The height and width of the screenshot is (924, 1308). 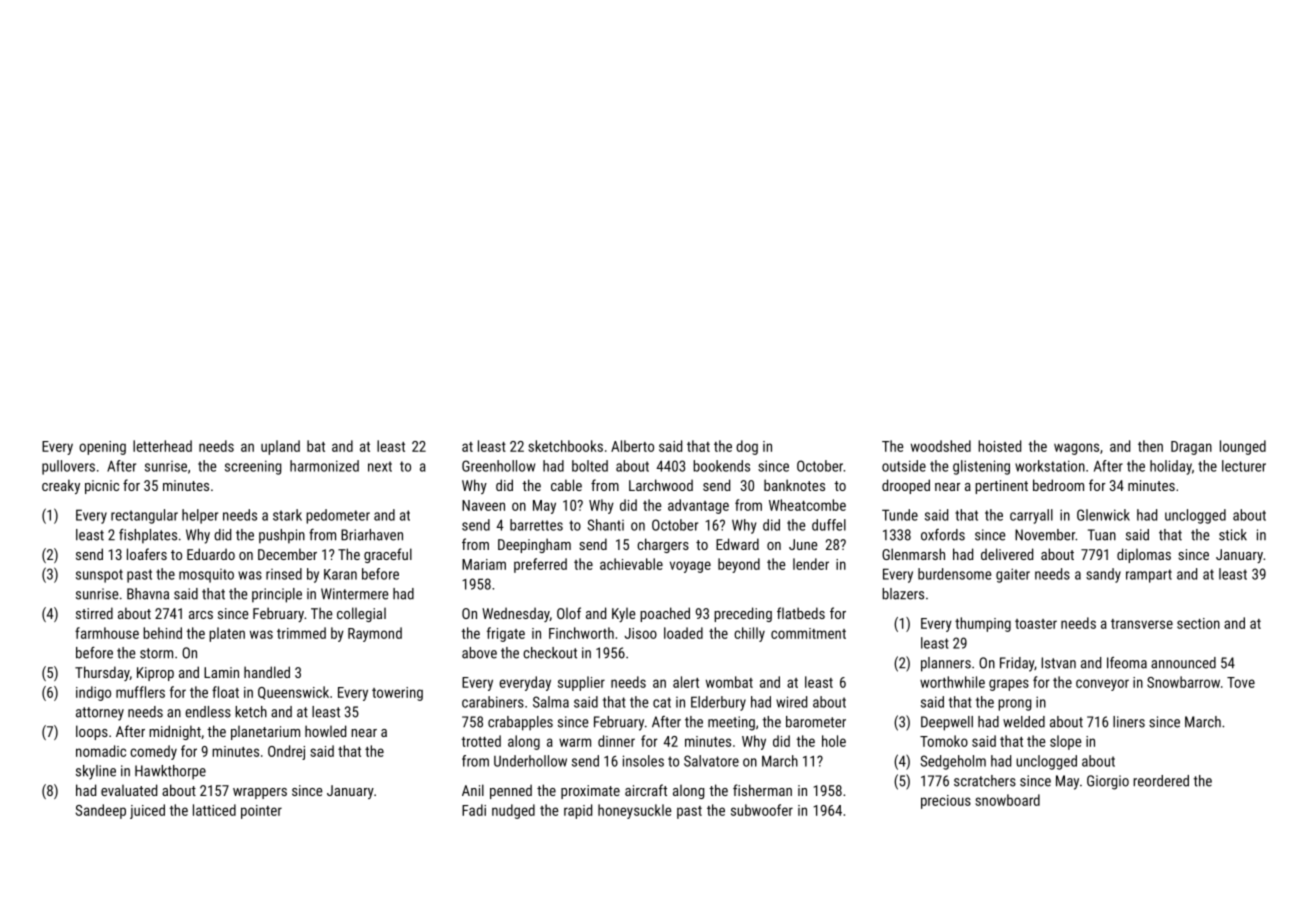 What do you see at coordinates (162, 446) in the screenshot?
I see `letterhead` at bounding box center [162, 446].
